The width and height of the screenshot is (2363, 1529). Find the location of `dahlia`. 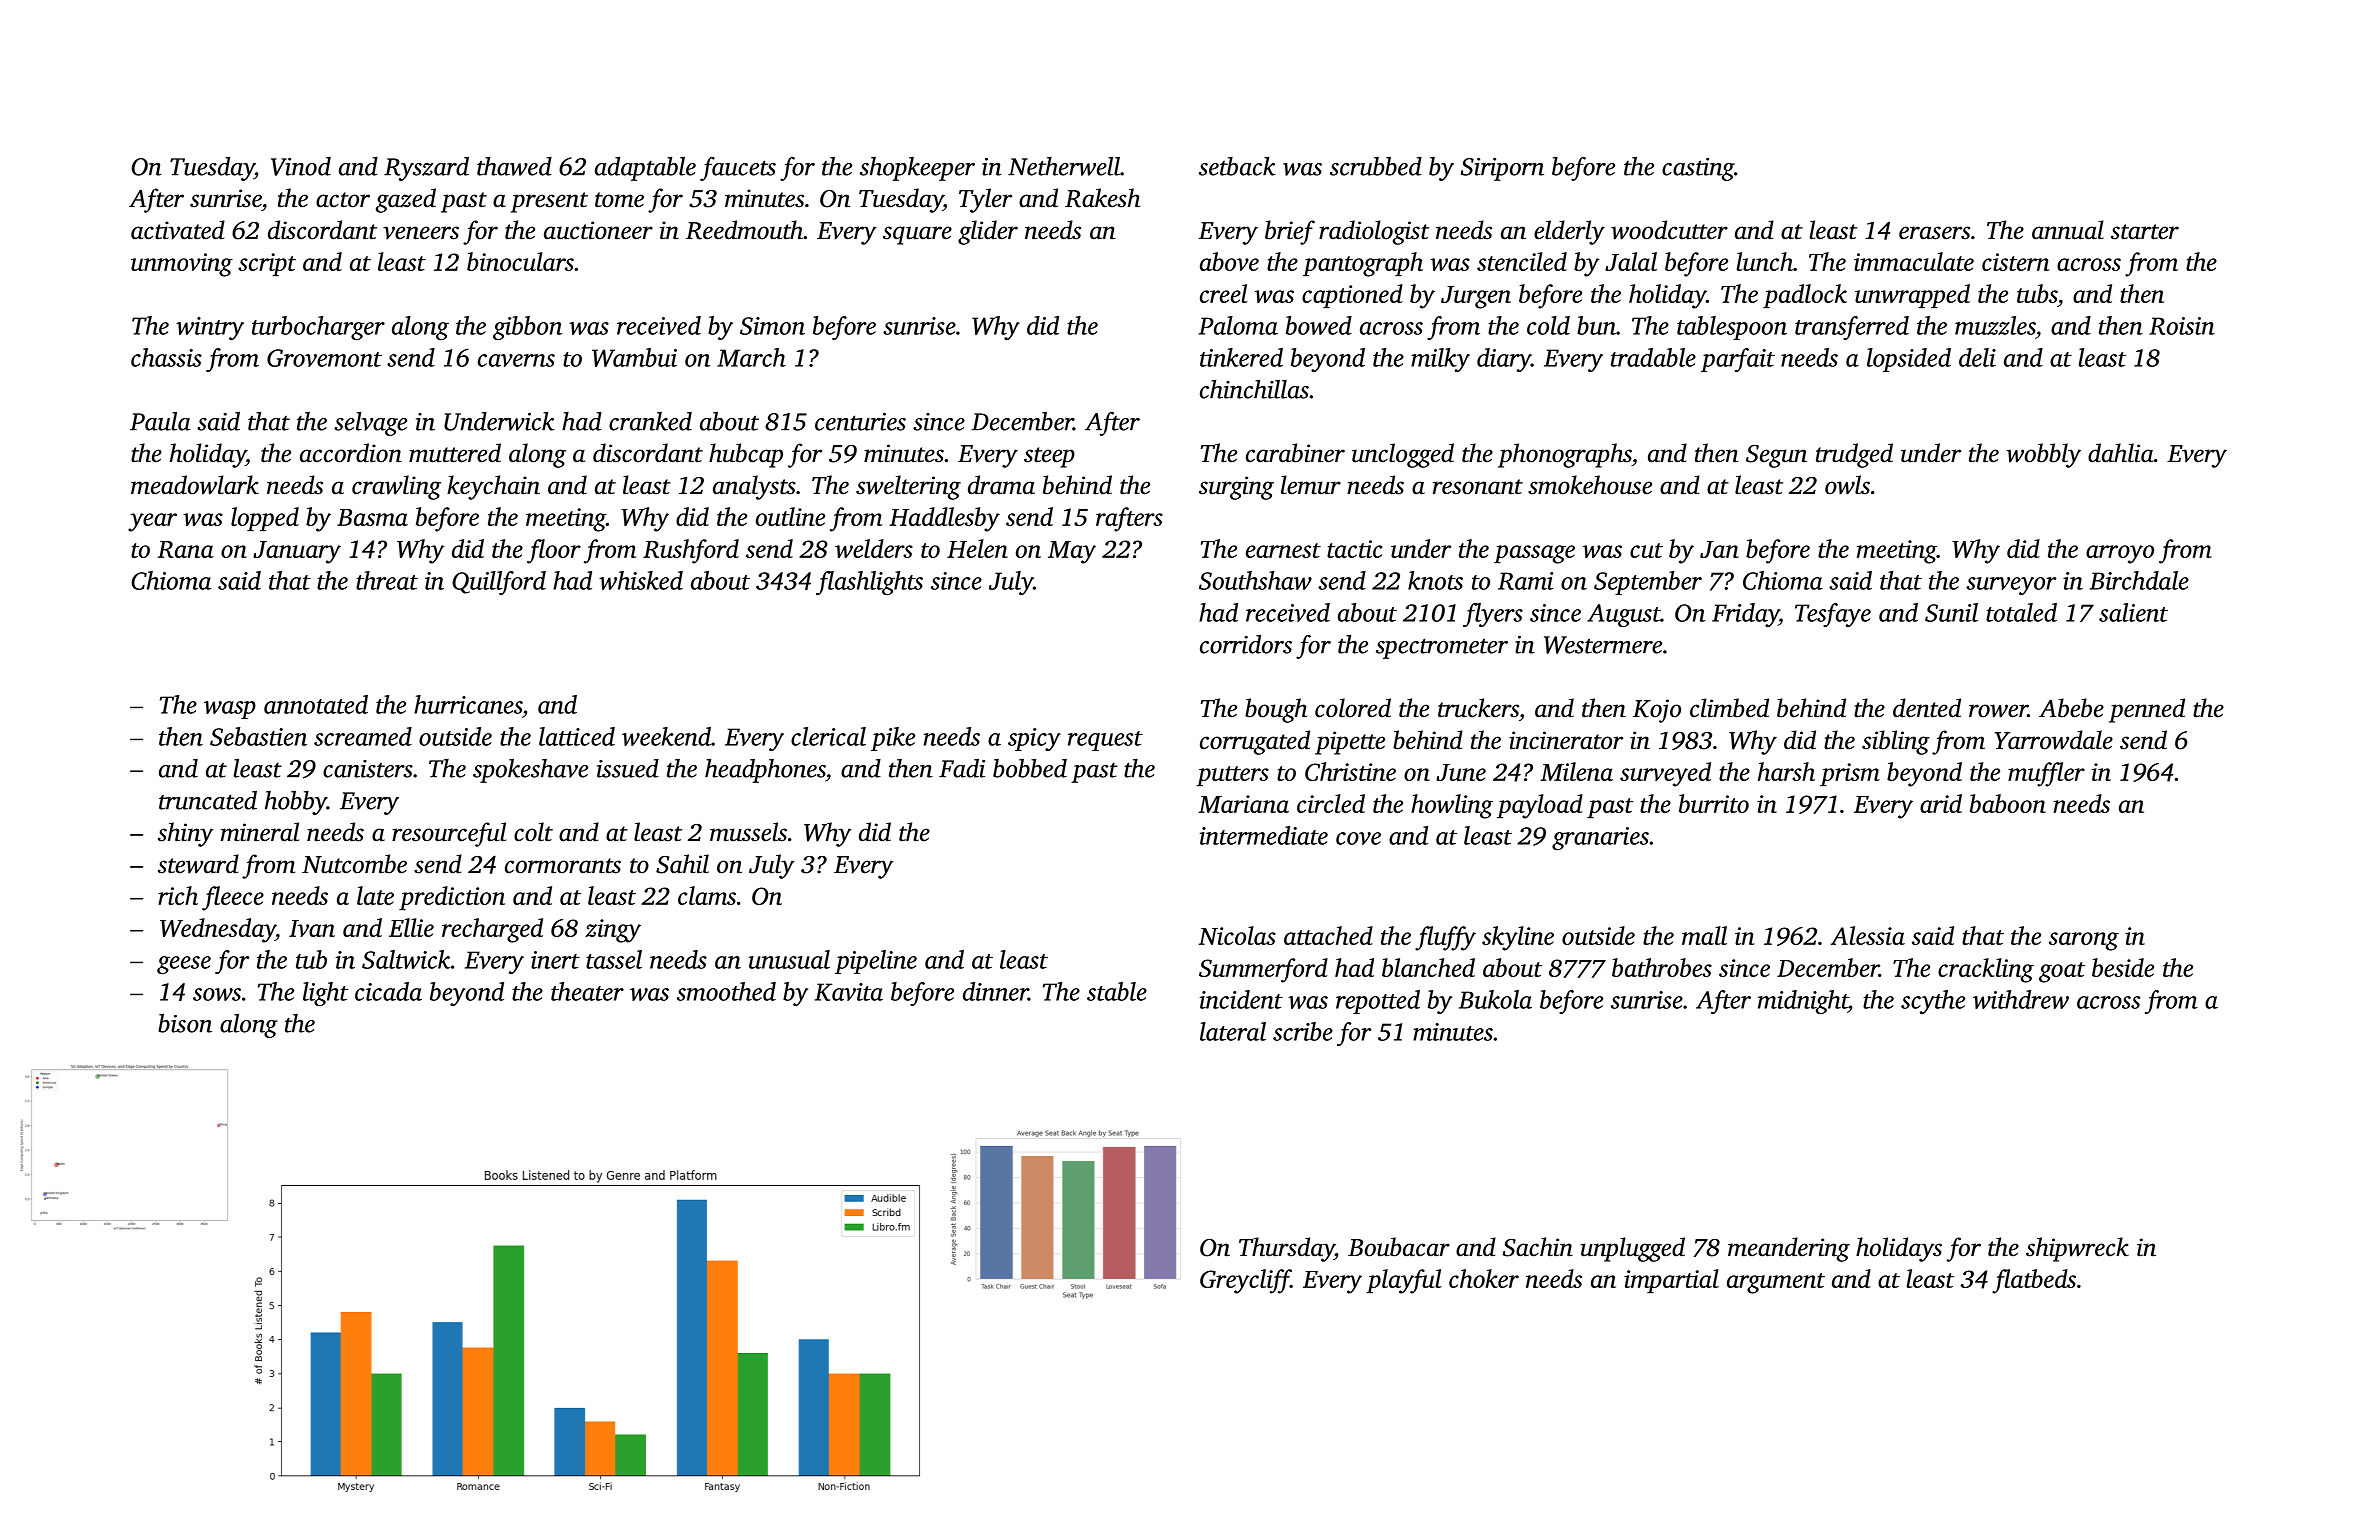

dahlia is located at coordinates (2121, 453).
